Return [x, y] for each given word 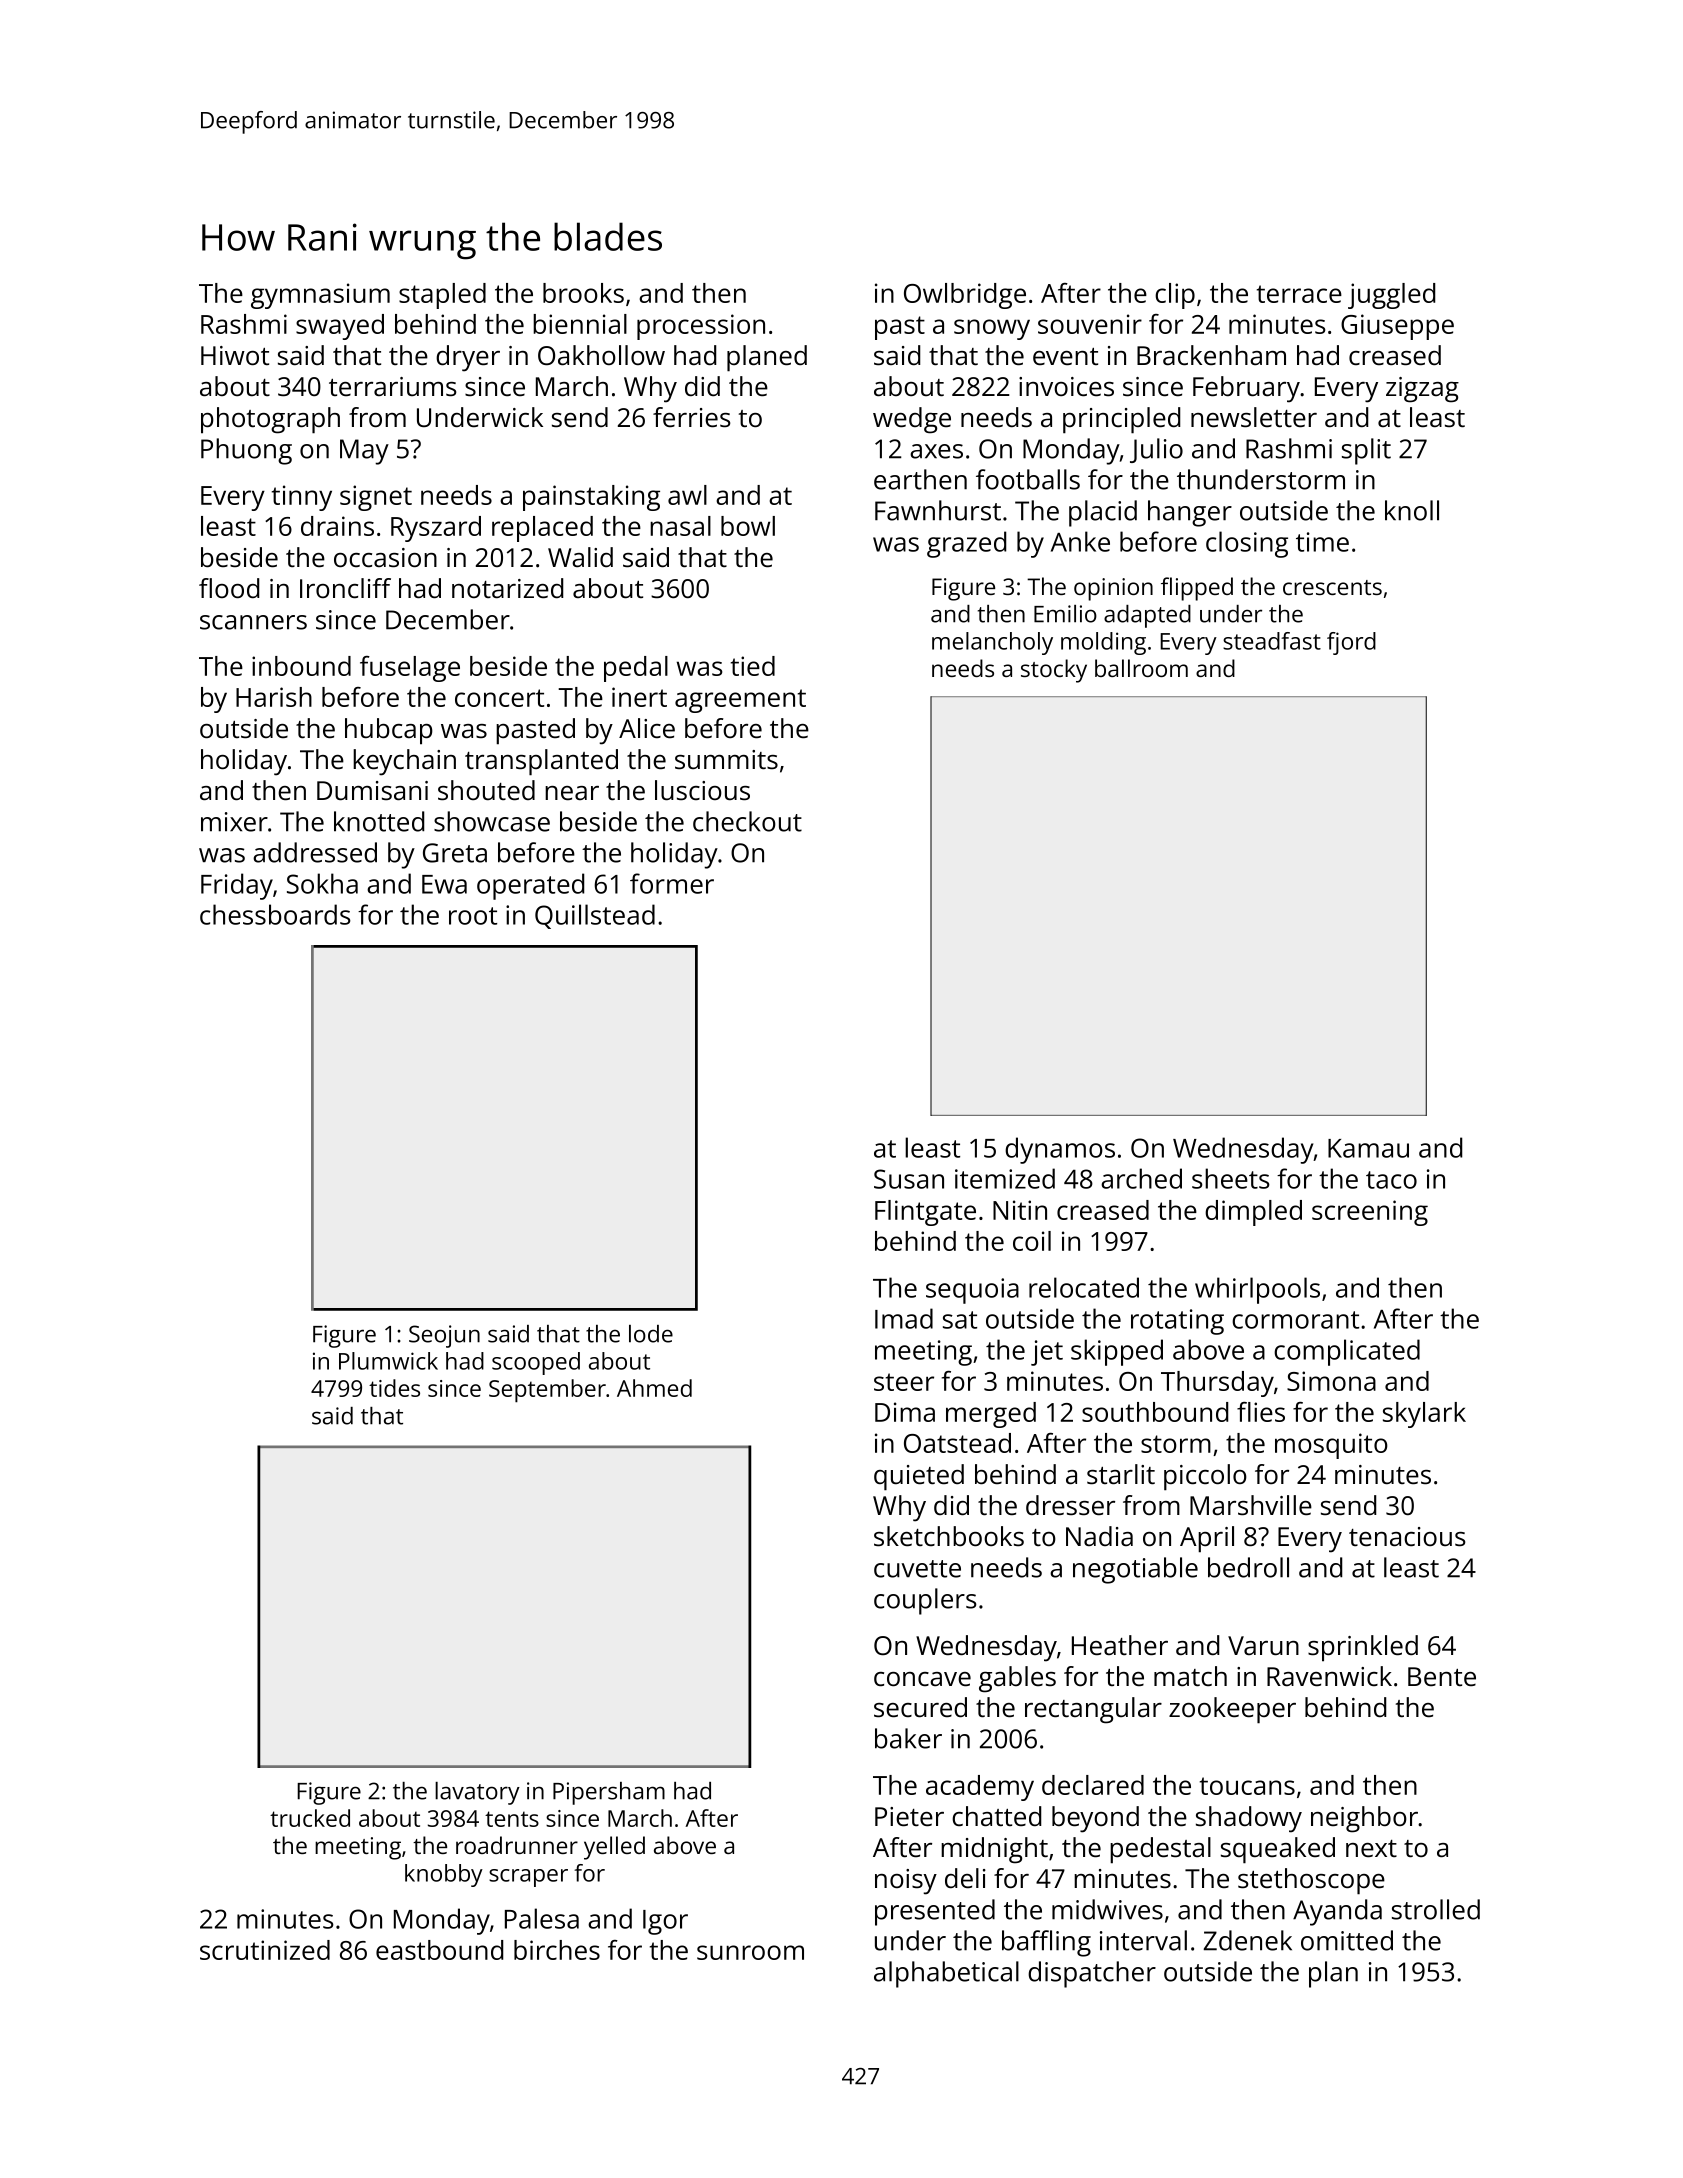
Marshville [1251, 1505]
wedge [912, 420]
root [473, 916]
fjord [1351, 643]
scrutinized [265, 1950]
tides [394, 1388]
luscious [702, 790]
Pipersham [609, 1793]
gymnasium [320, 296]
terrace [1299, 294]
